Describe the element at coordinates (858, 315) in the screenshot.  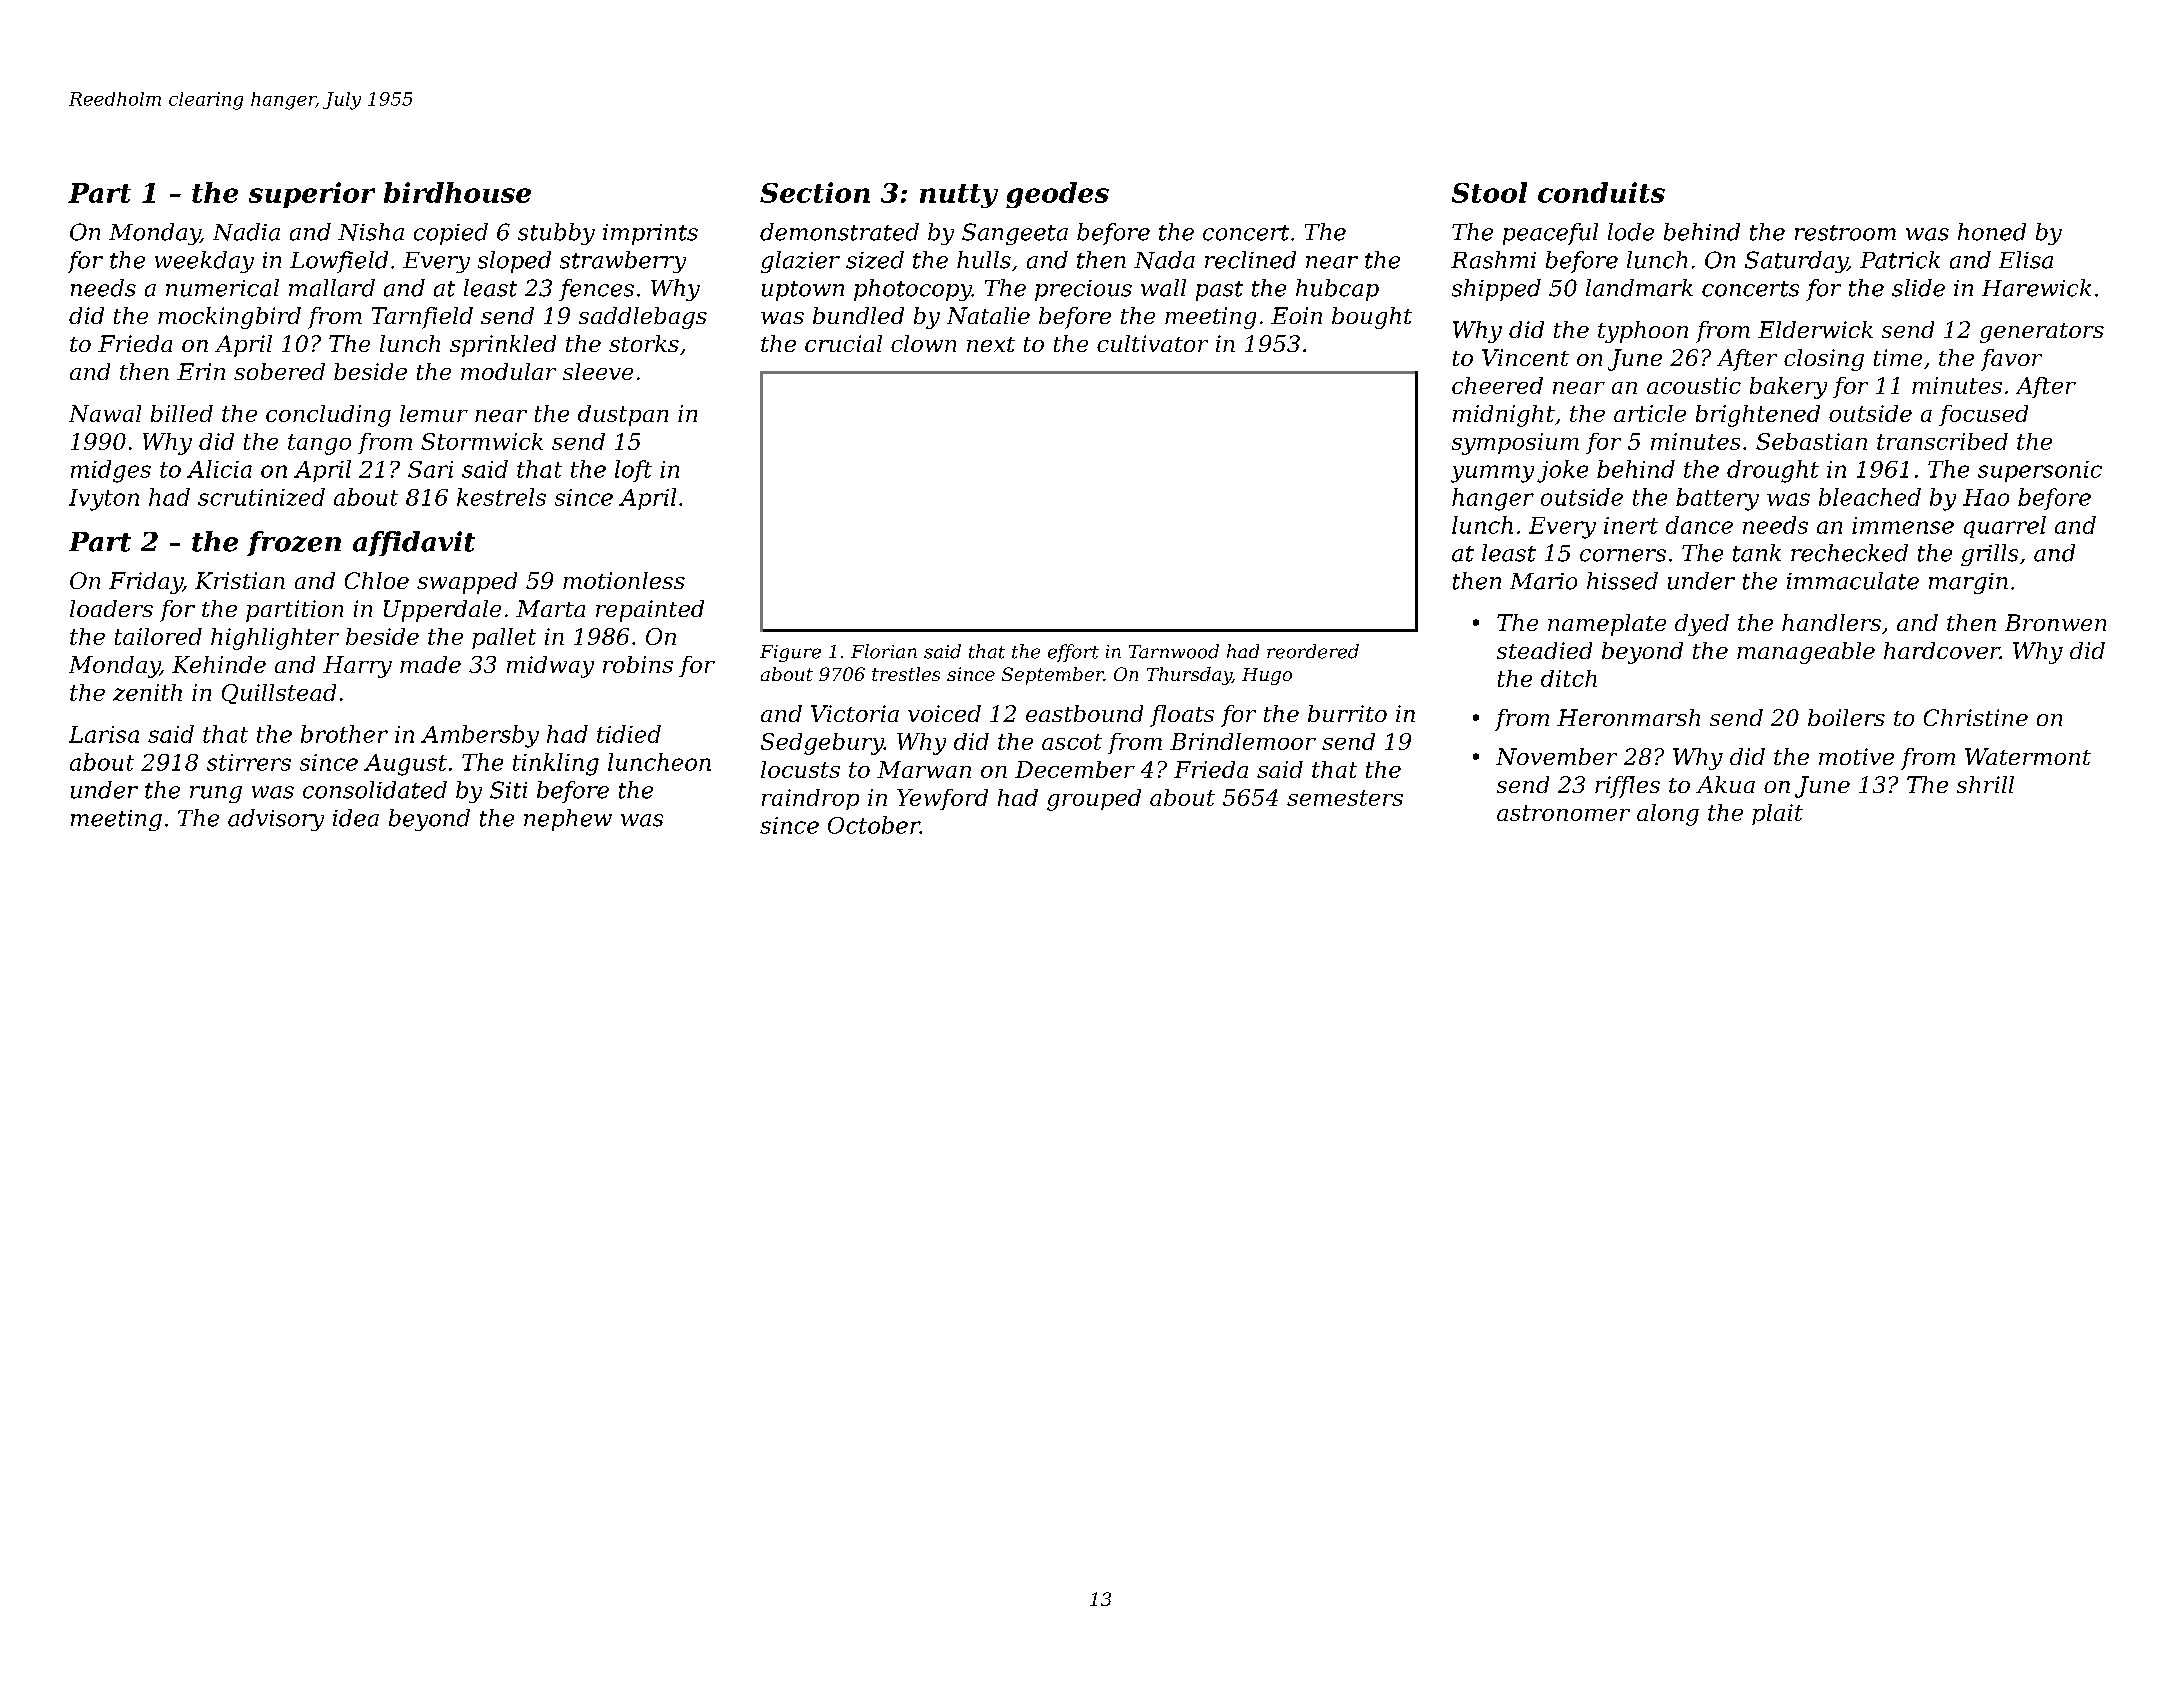
I see `bundled` at that location.
